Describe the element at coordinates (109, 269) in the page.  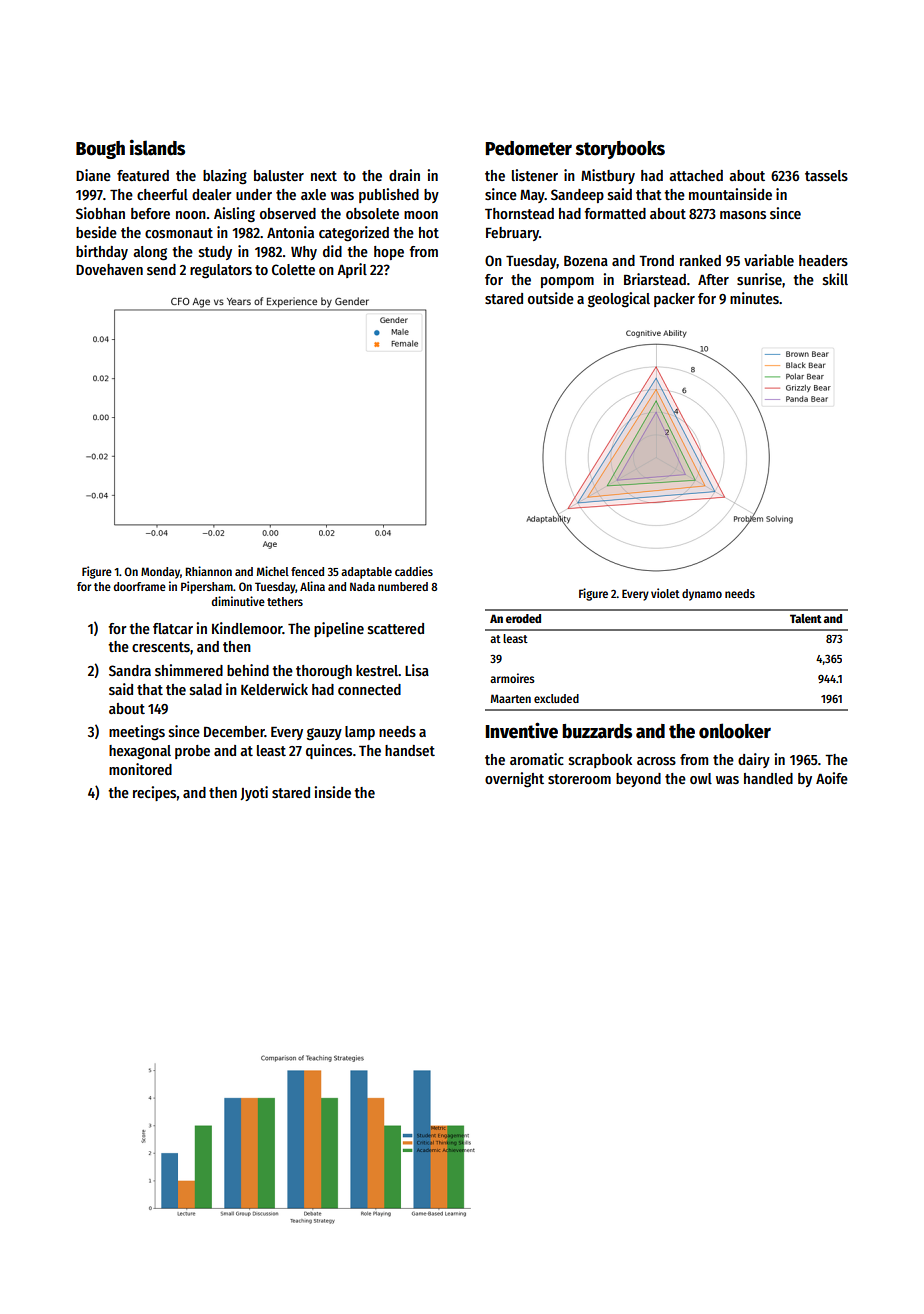
I see `Dovehaven` at that location.
